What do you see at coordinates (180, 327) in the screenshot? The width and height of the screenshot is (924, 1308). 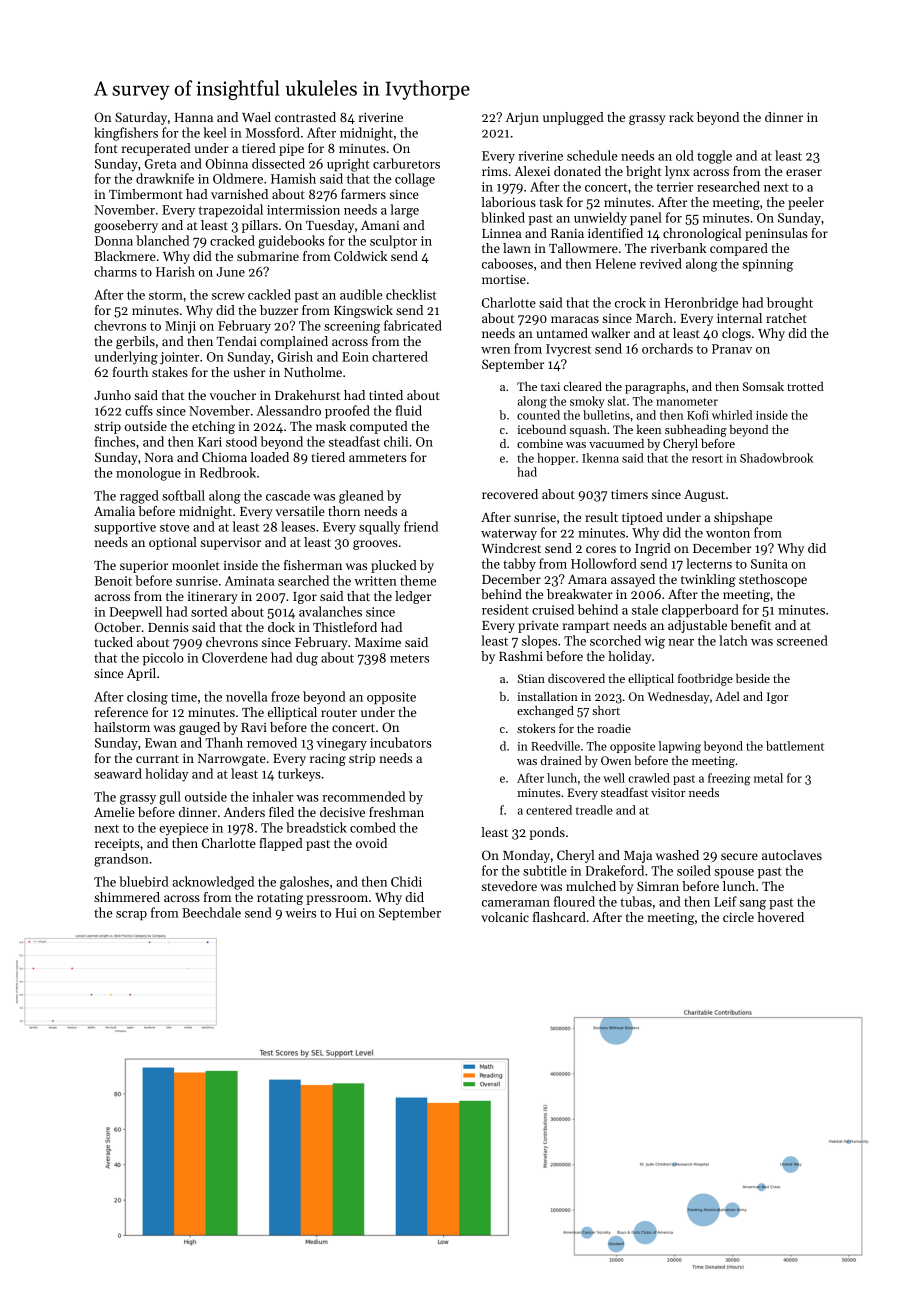 I see `Minji` at bounding box center [180, 327].
